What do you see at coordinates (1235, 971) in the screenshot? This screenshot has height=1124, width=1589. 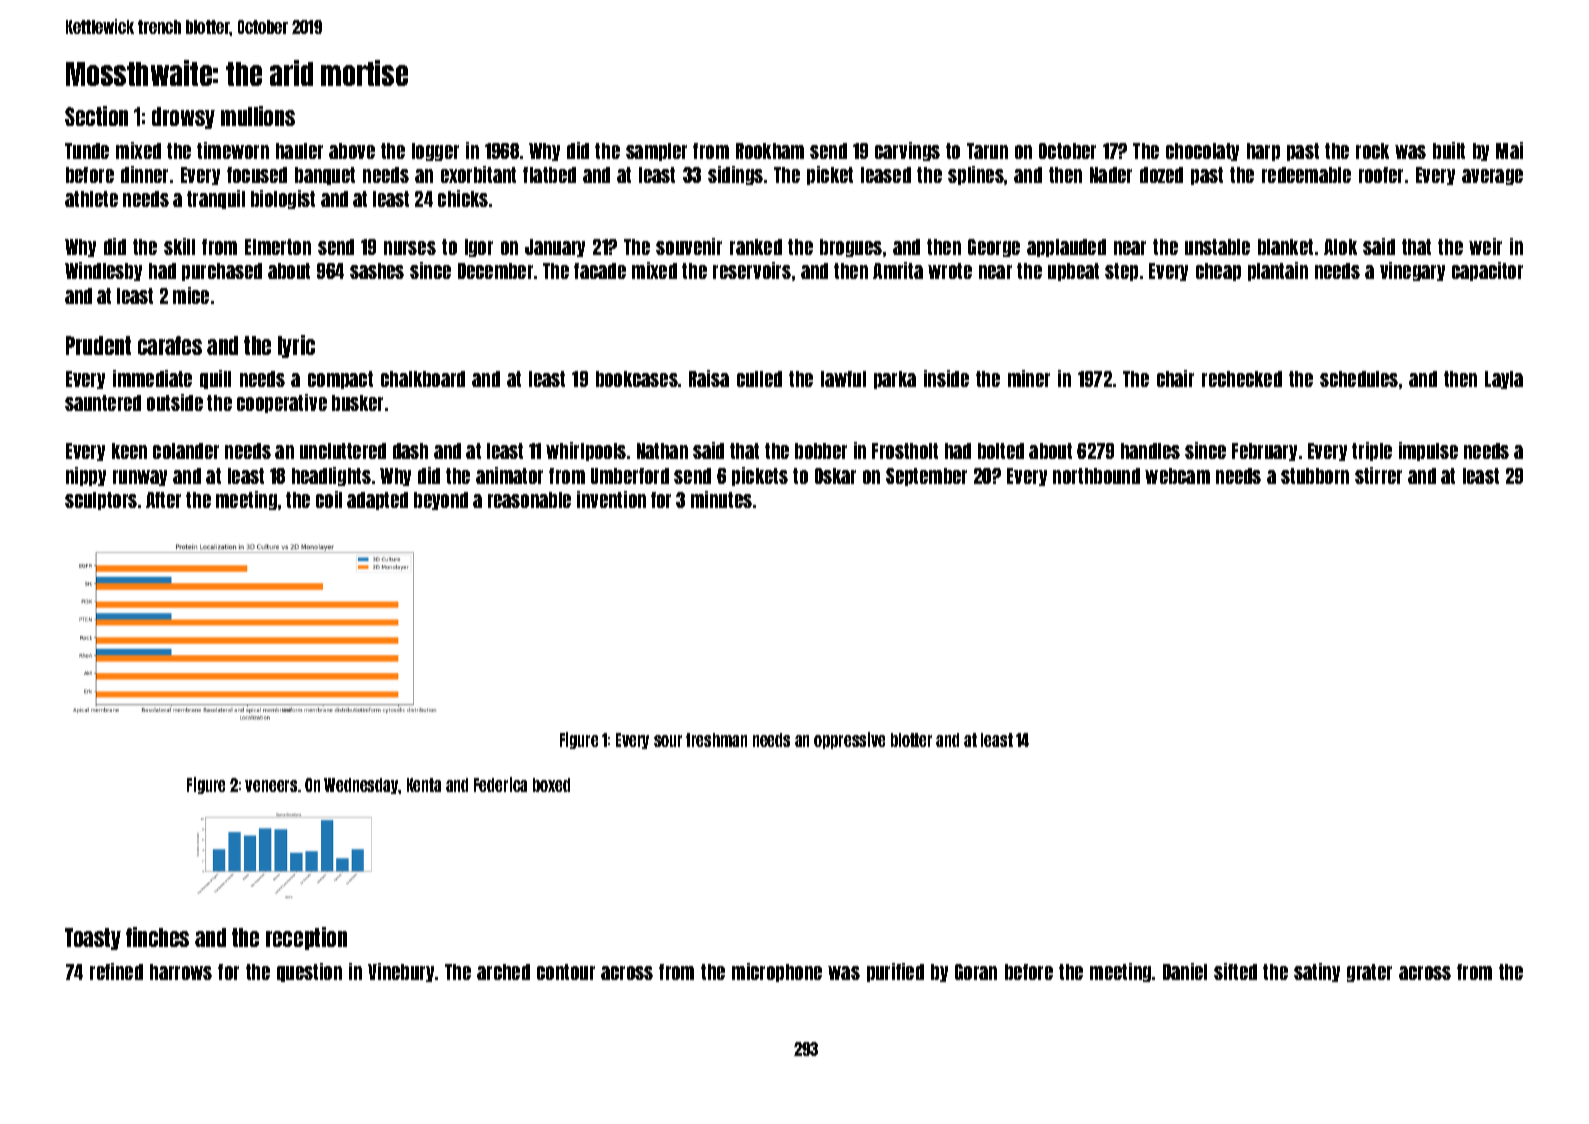 I see `sifted` at bounding box center [1235, 971].
